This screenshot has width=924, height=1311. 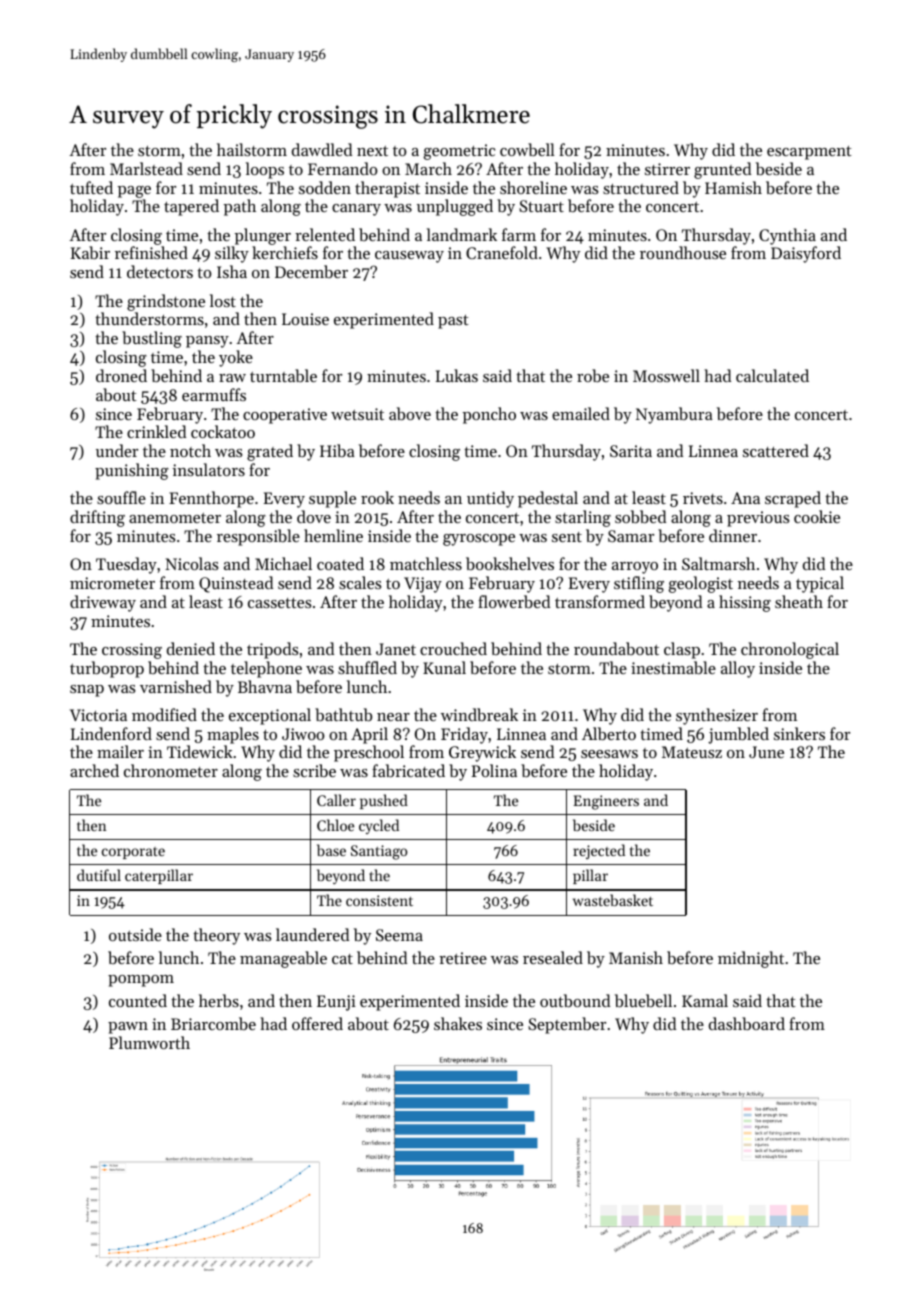 What do you see at coordinates (787, 236) in the screenshot?
I see `Cynthia` at bounding box center [787, 236].
